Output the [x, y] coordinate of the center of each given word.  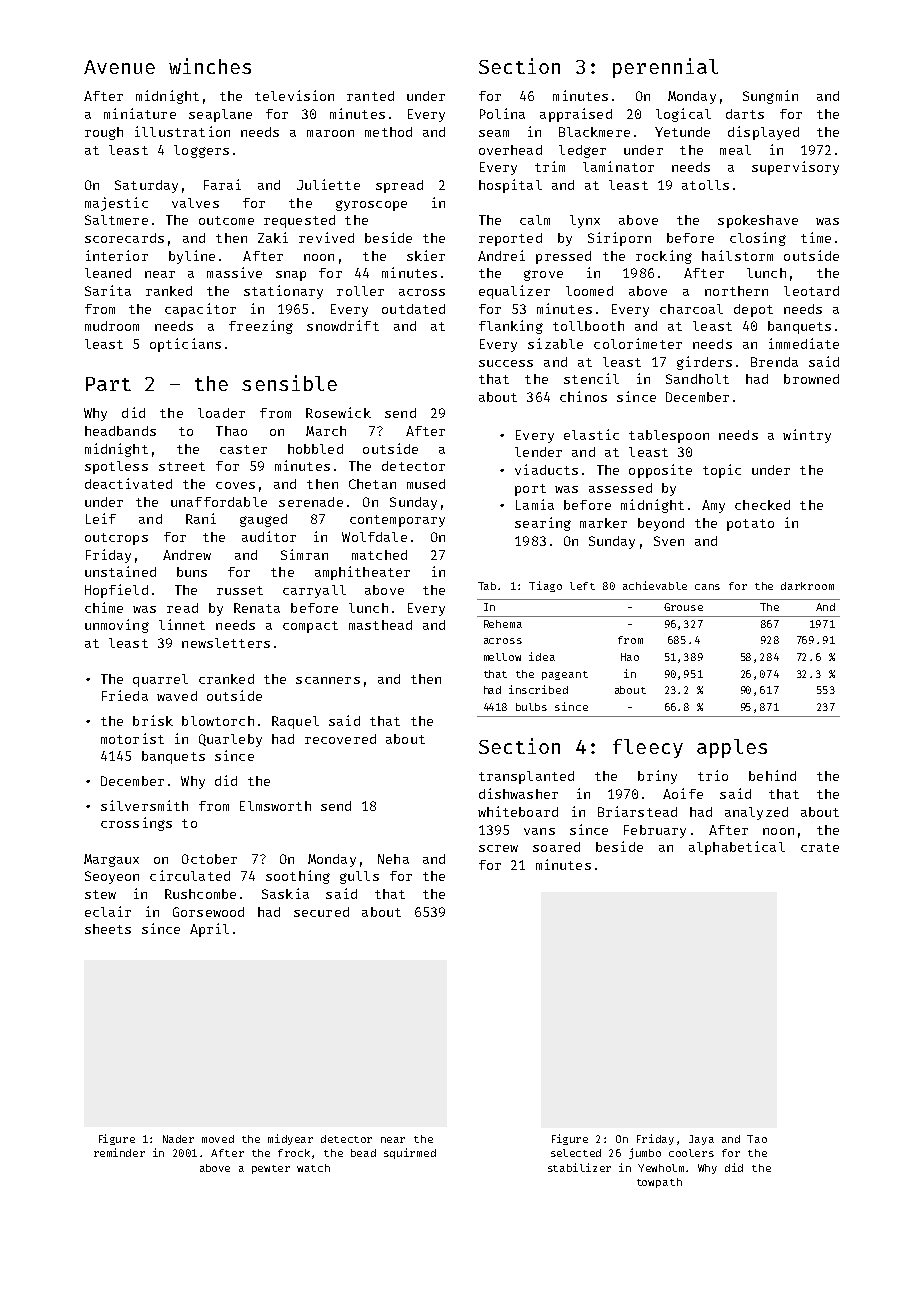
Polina [502, 113]
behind [772, 775]
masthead [380, 625]
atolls [705, 185]
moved [218, 1139]
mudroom [112, 326]
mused [426, 484]
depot [753, 310]
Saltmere [116, 220]
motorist [132, 738]
